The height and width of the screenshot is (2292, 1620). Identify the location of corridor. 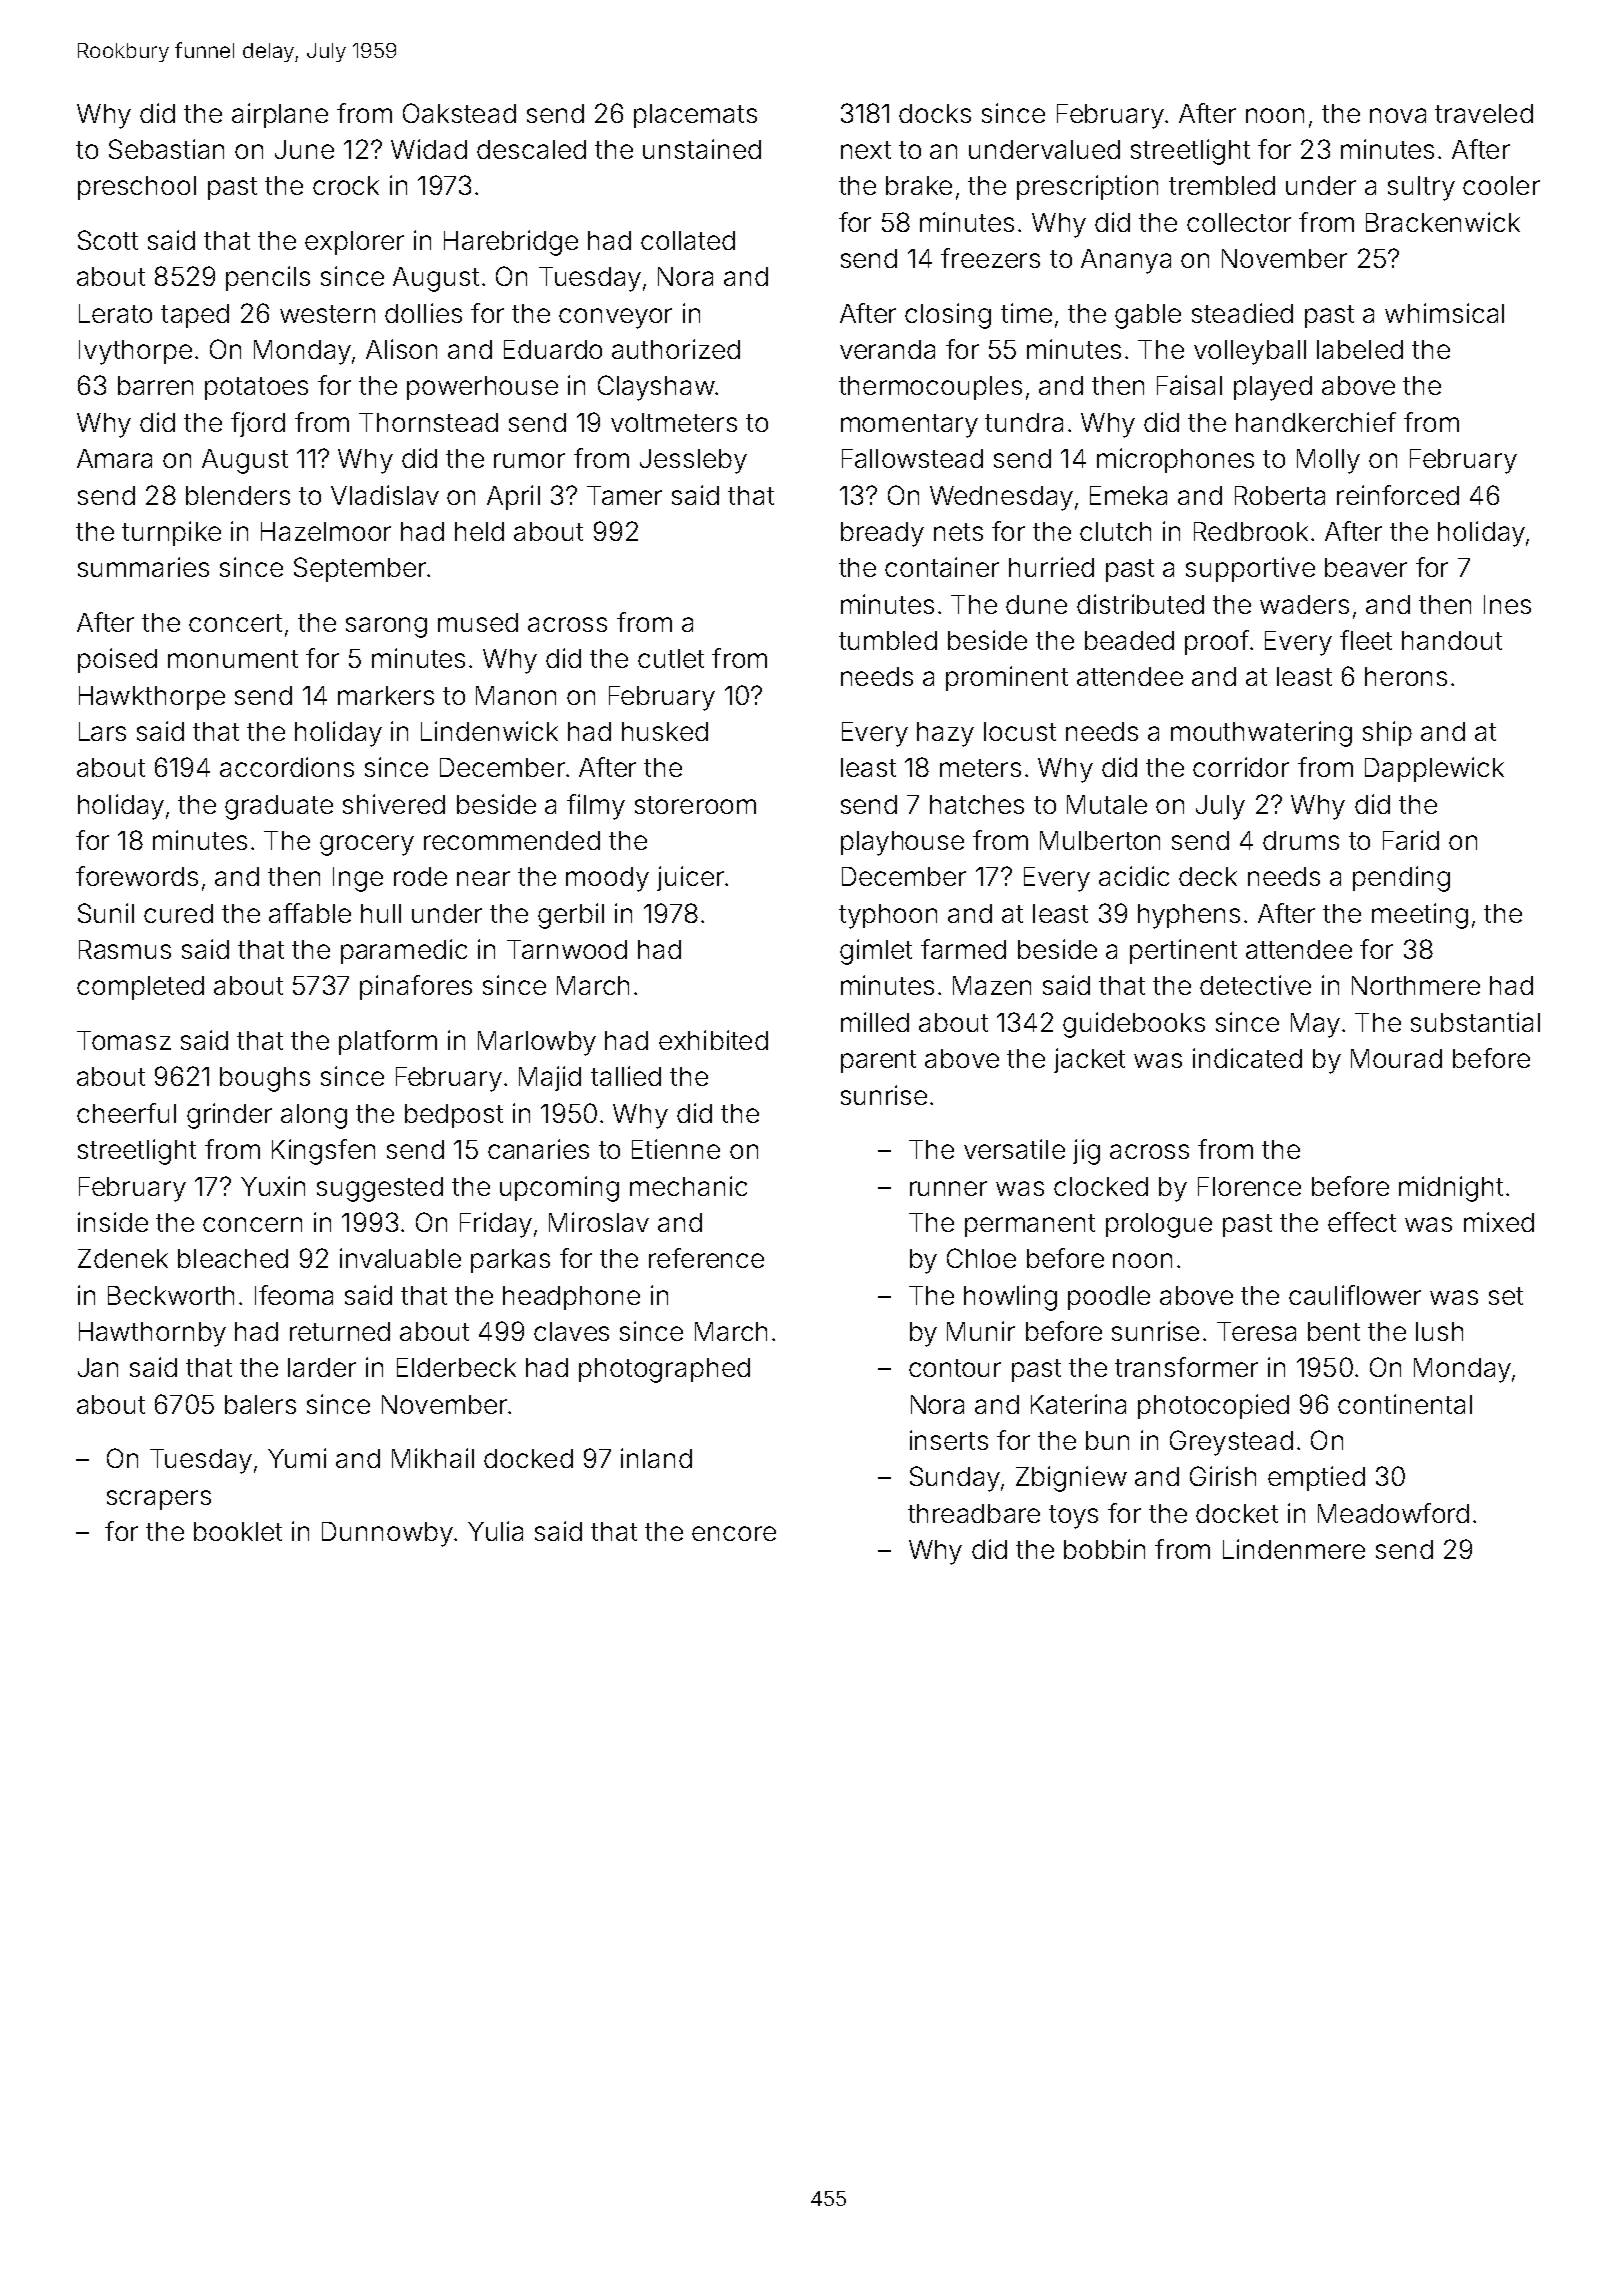
(1241, 767).
